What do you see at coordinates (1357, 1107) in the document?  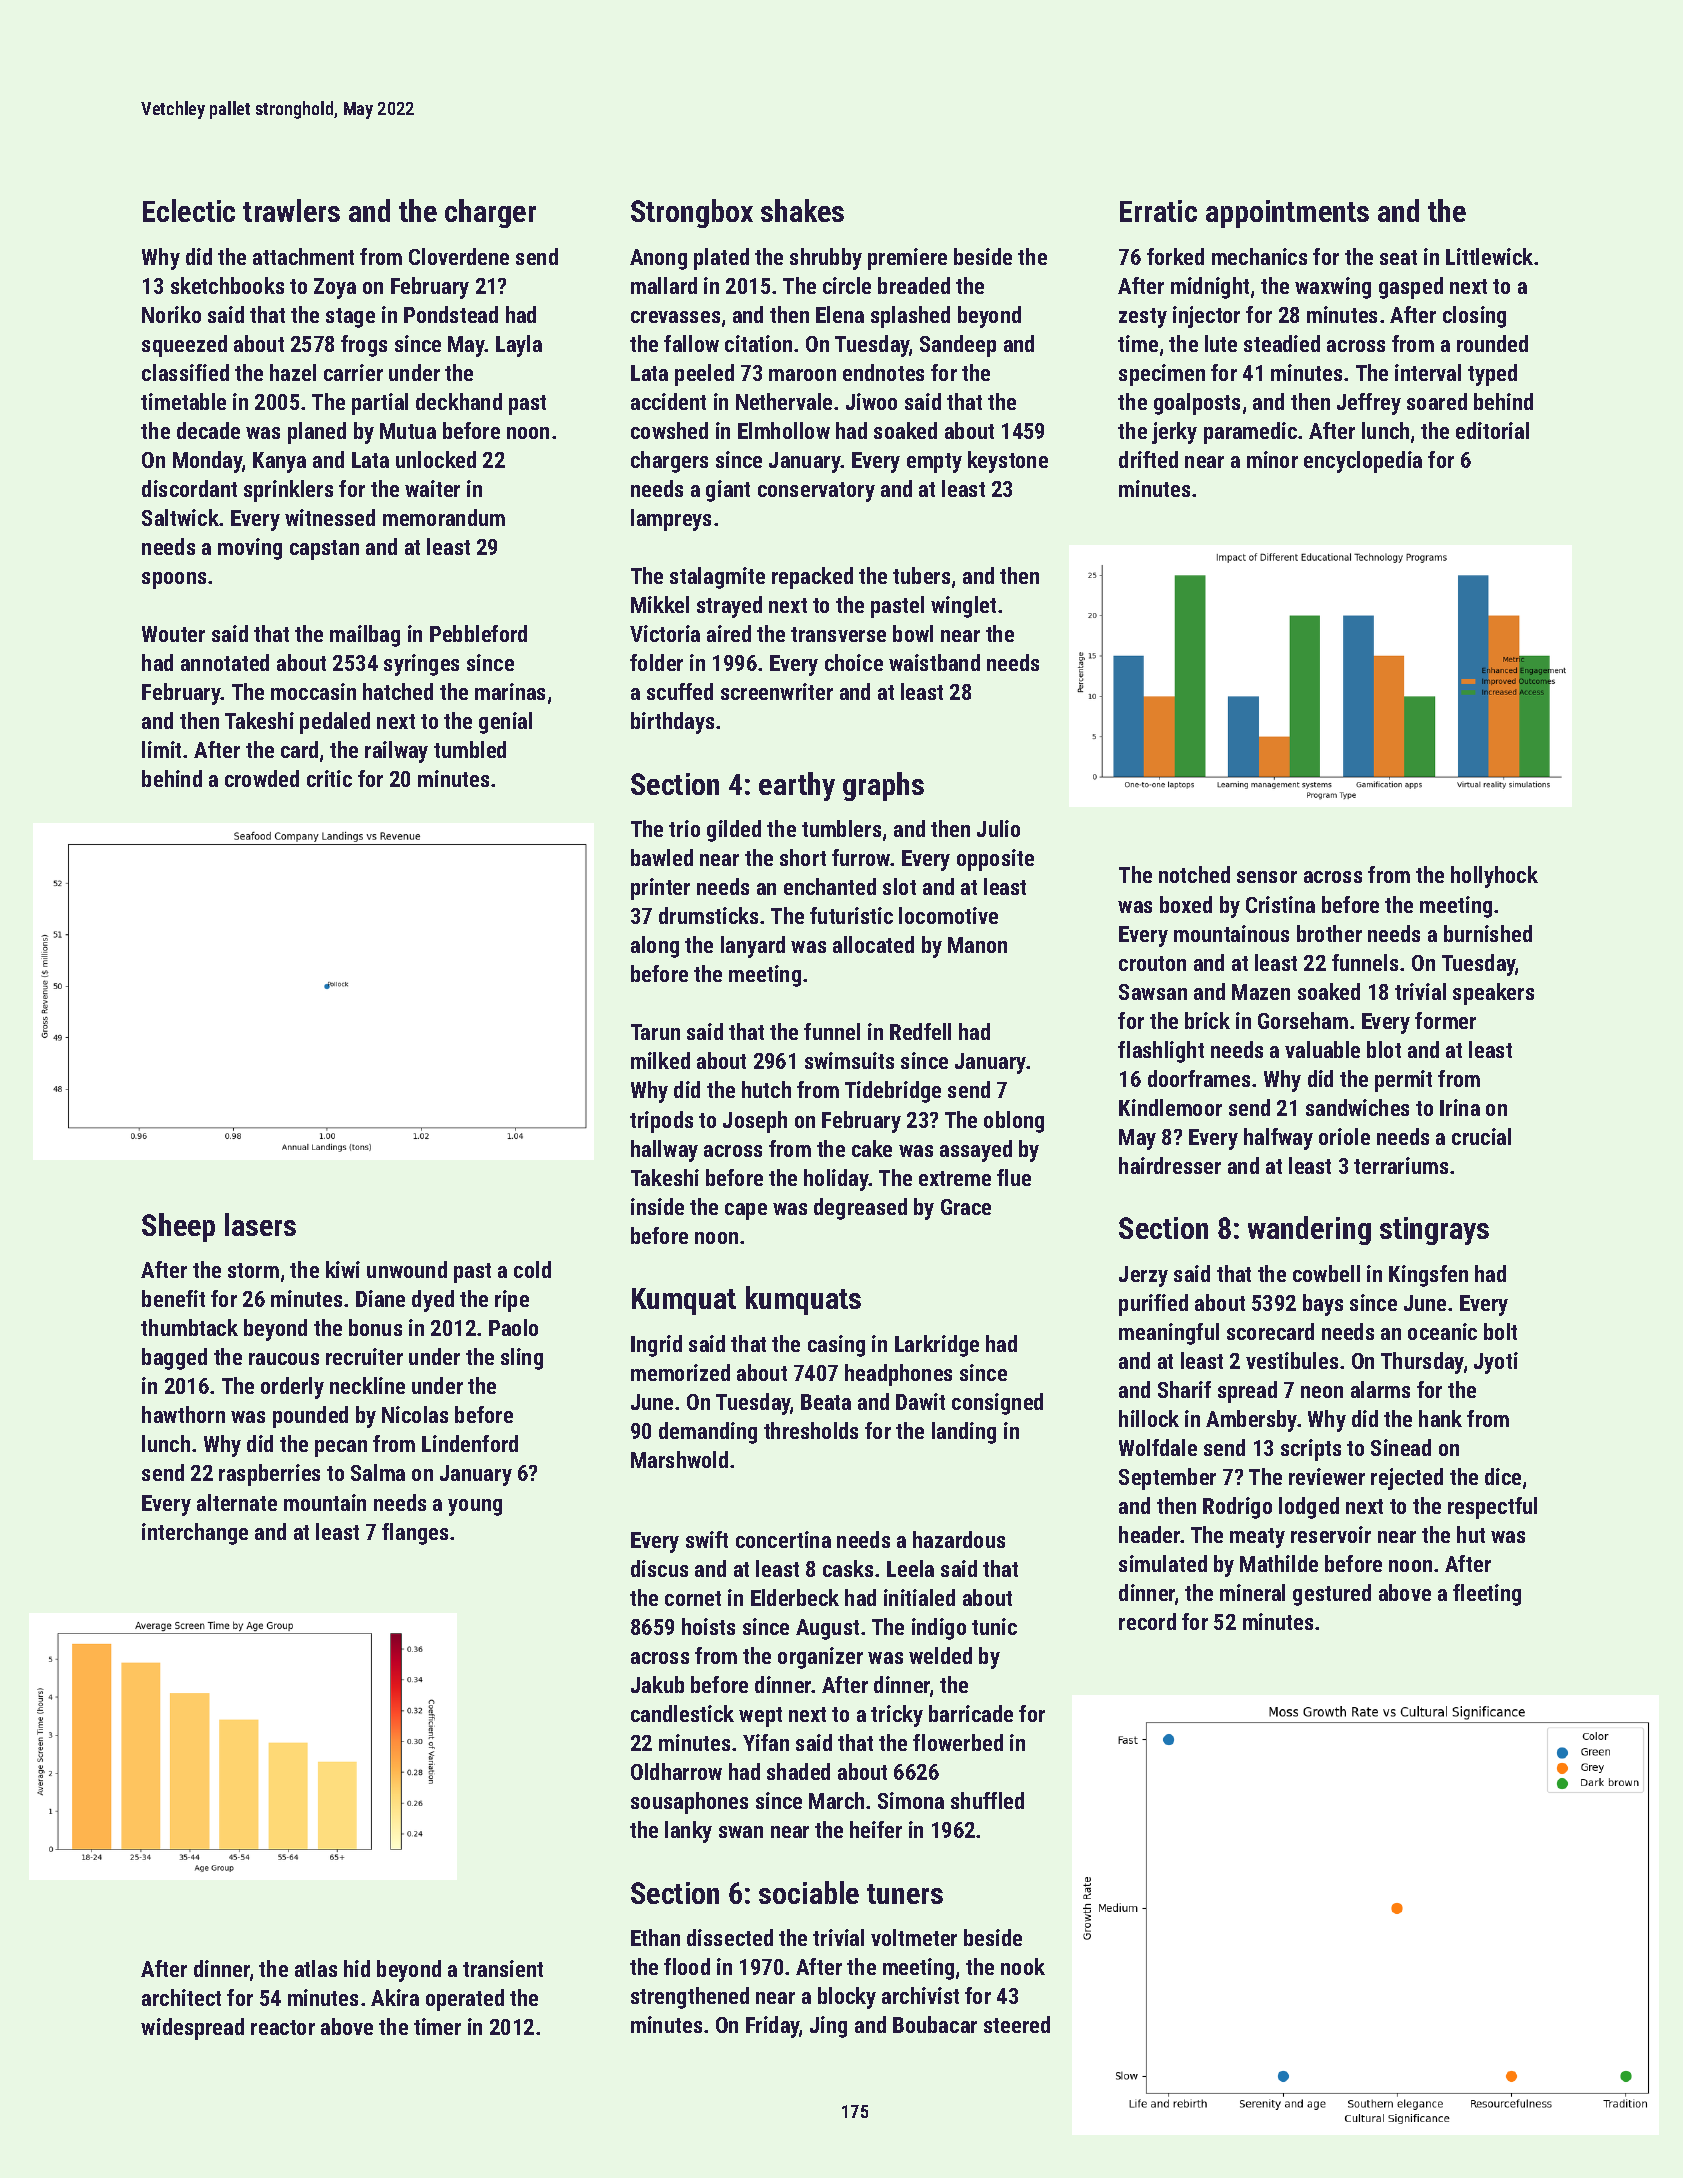 I see `sandwiches` at bounding box center [1357, 1107].
